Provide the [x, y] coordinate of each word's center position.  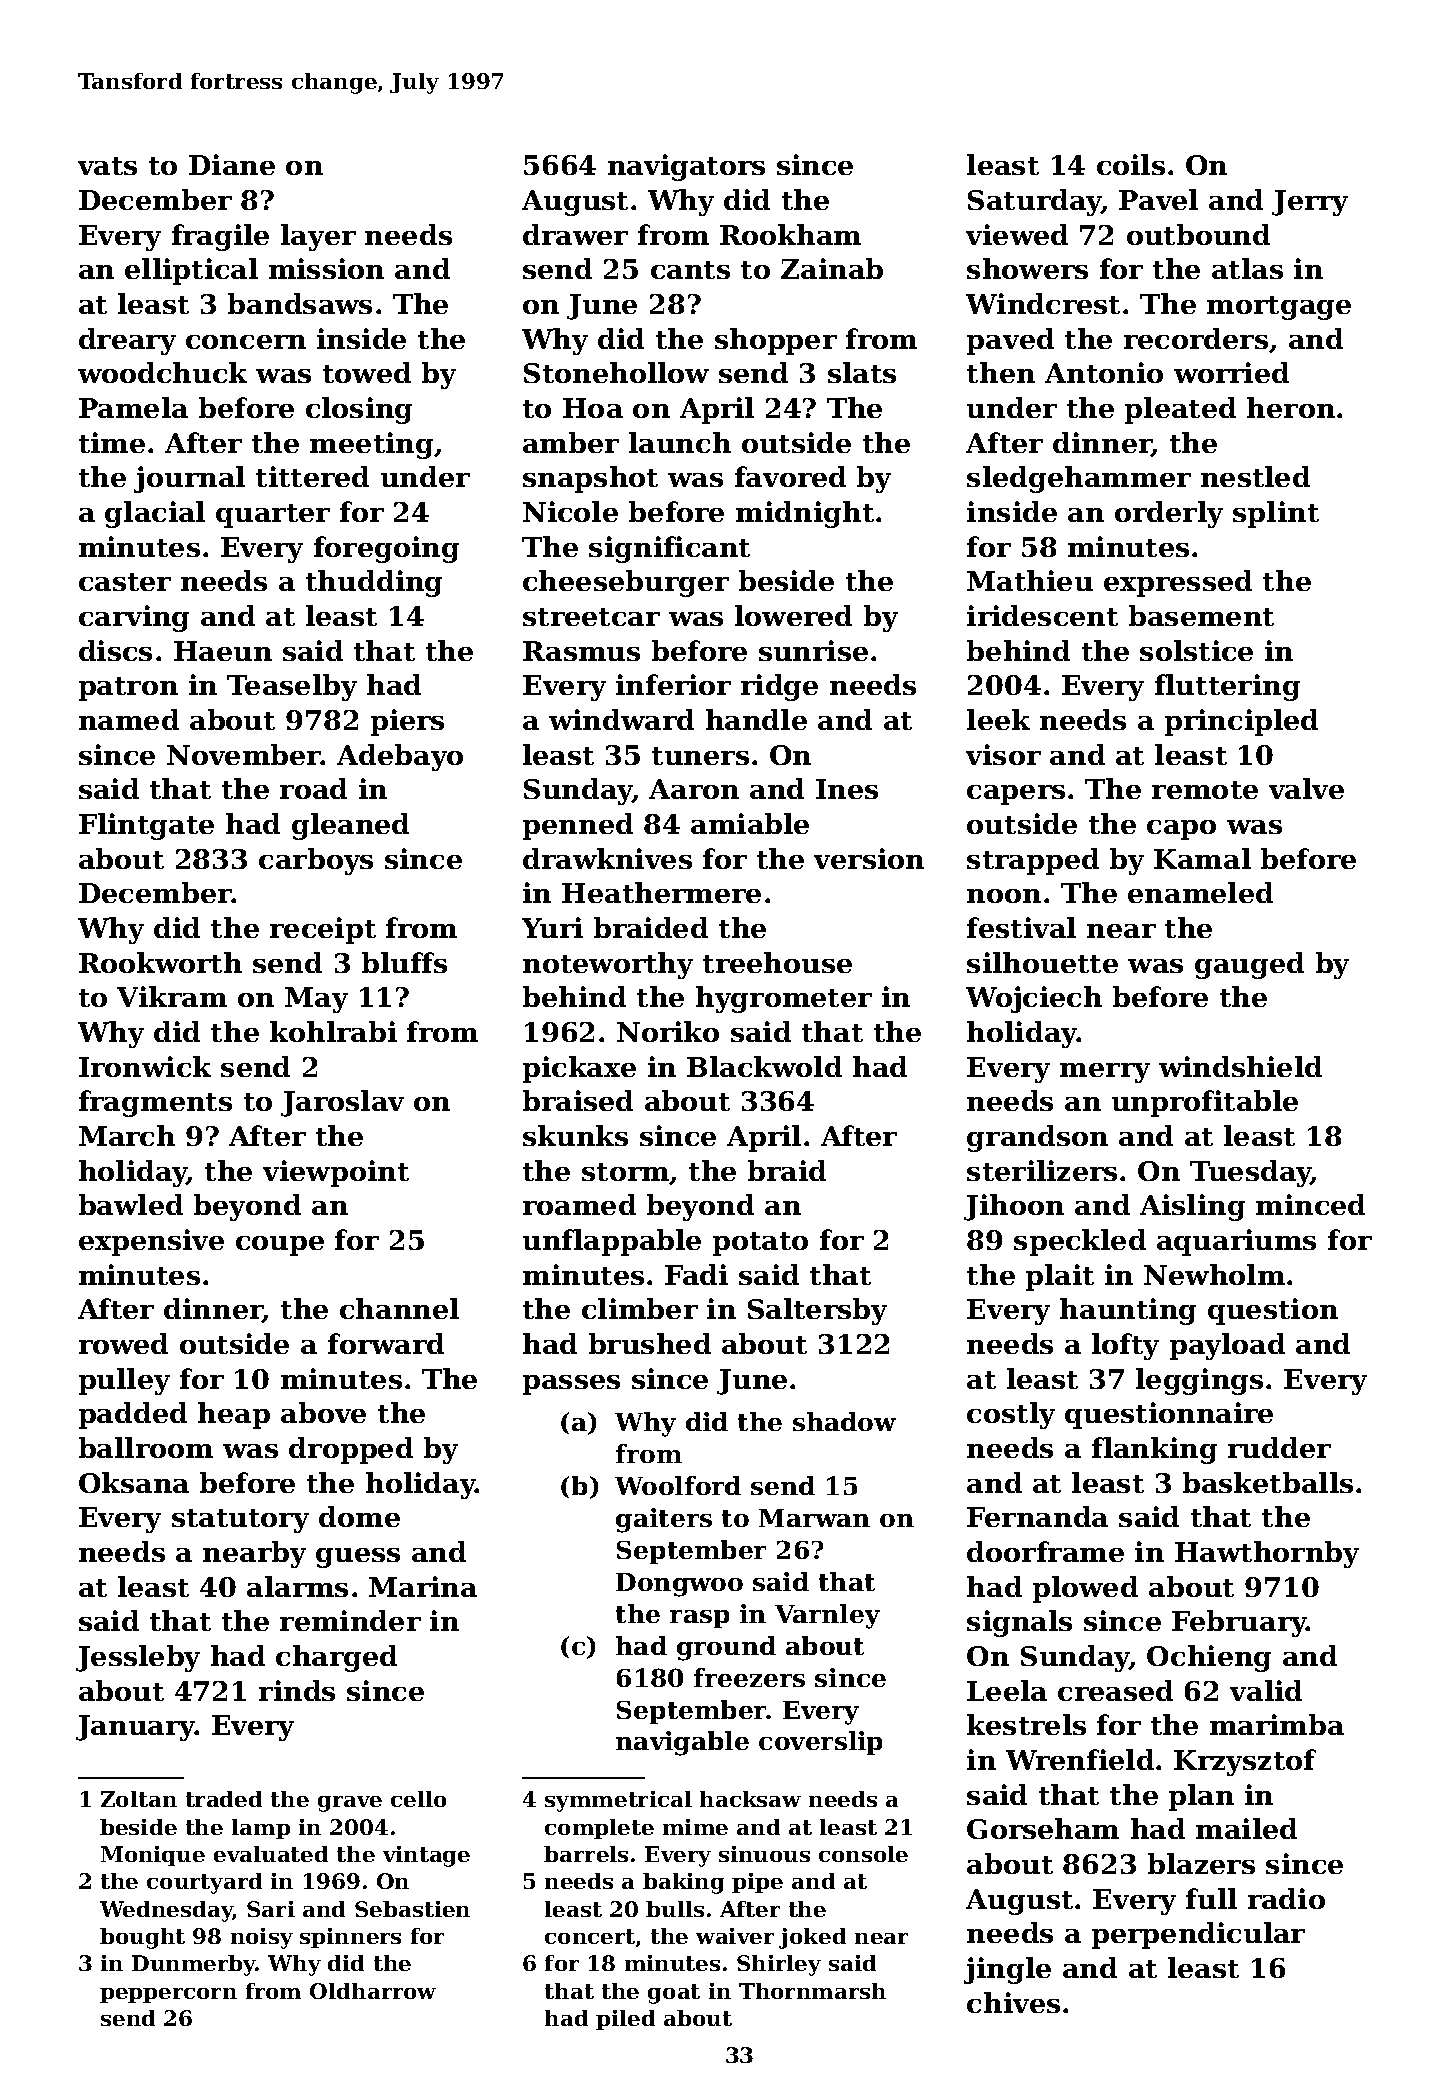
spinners [350, 1938]
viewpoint [336, 1173]
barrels [586, 1854]
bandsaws [300, 303]
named [129, 719]
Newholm [1214, 1274]
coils [1131, 164]
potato [760, 1244]
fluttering [1227, 687]
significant [669, 549]
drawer [575, 234]
